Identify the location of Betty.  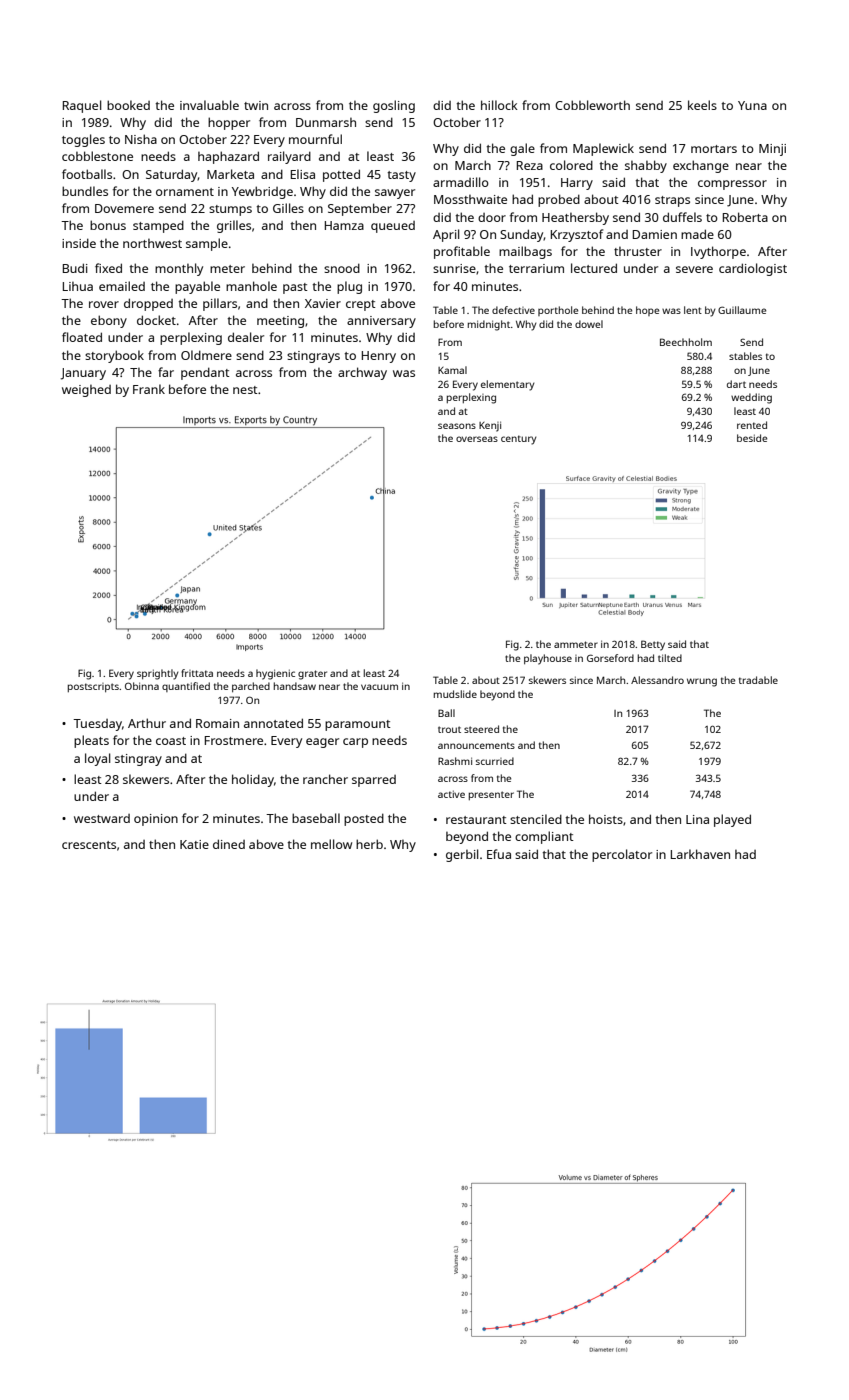
(653, 645).
